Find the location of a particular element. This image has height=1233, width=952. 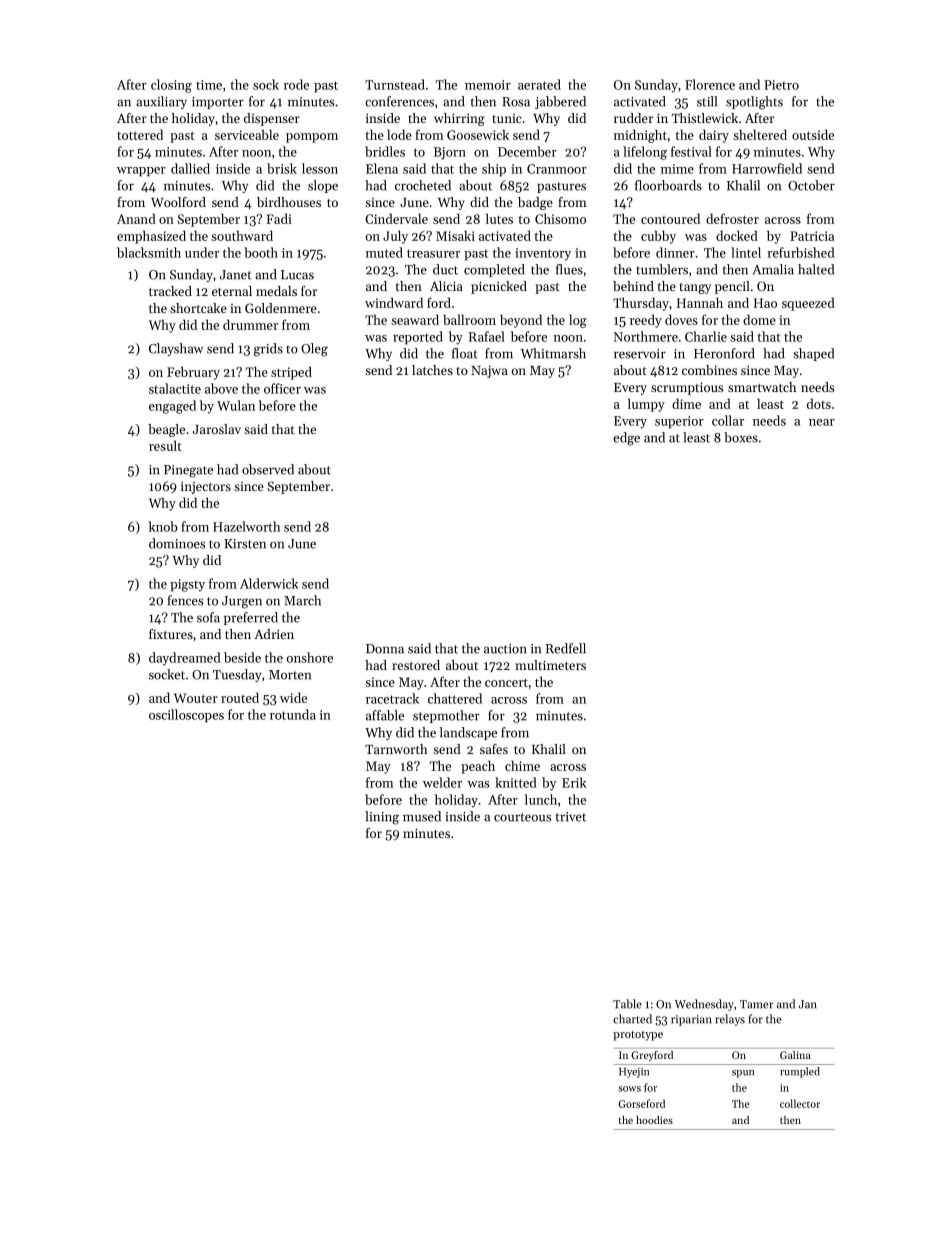

Donna is located at coordinates (385, 649).
